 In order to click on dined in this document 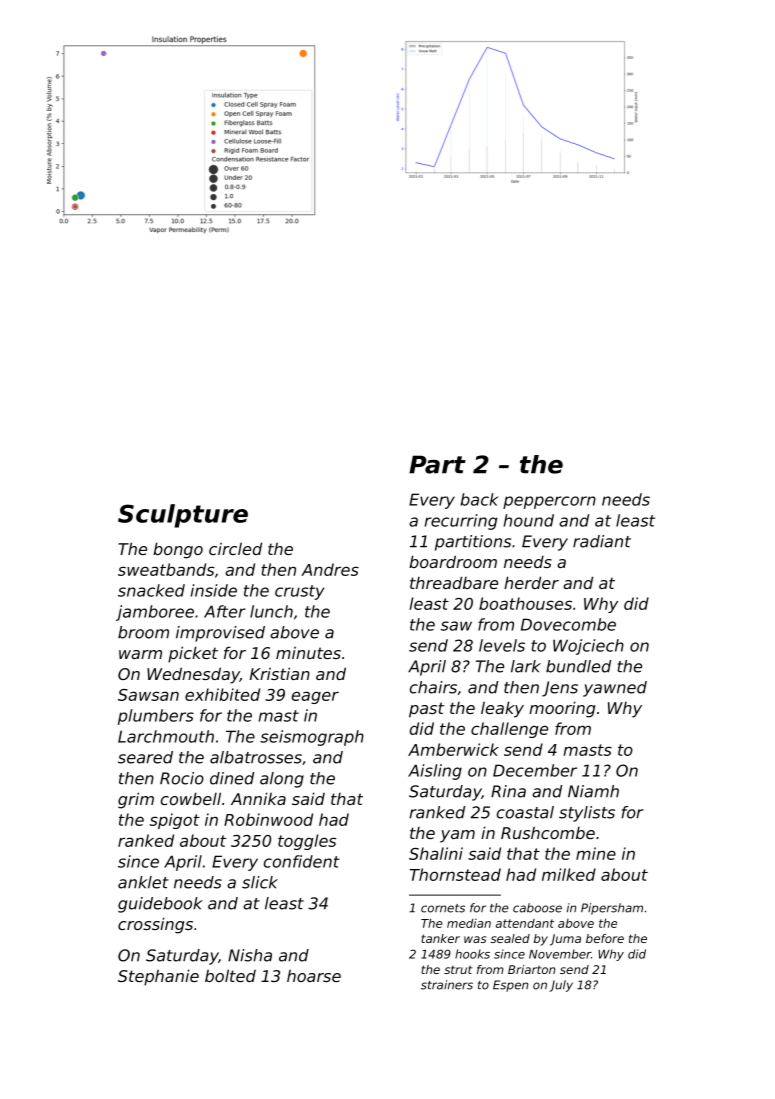, I will do `click(232, 778)`.
